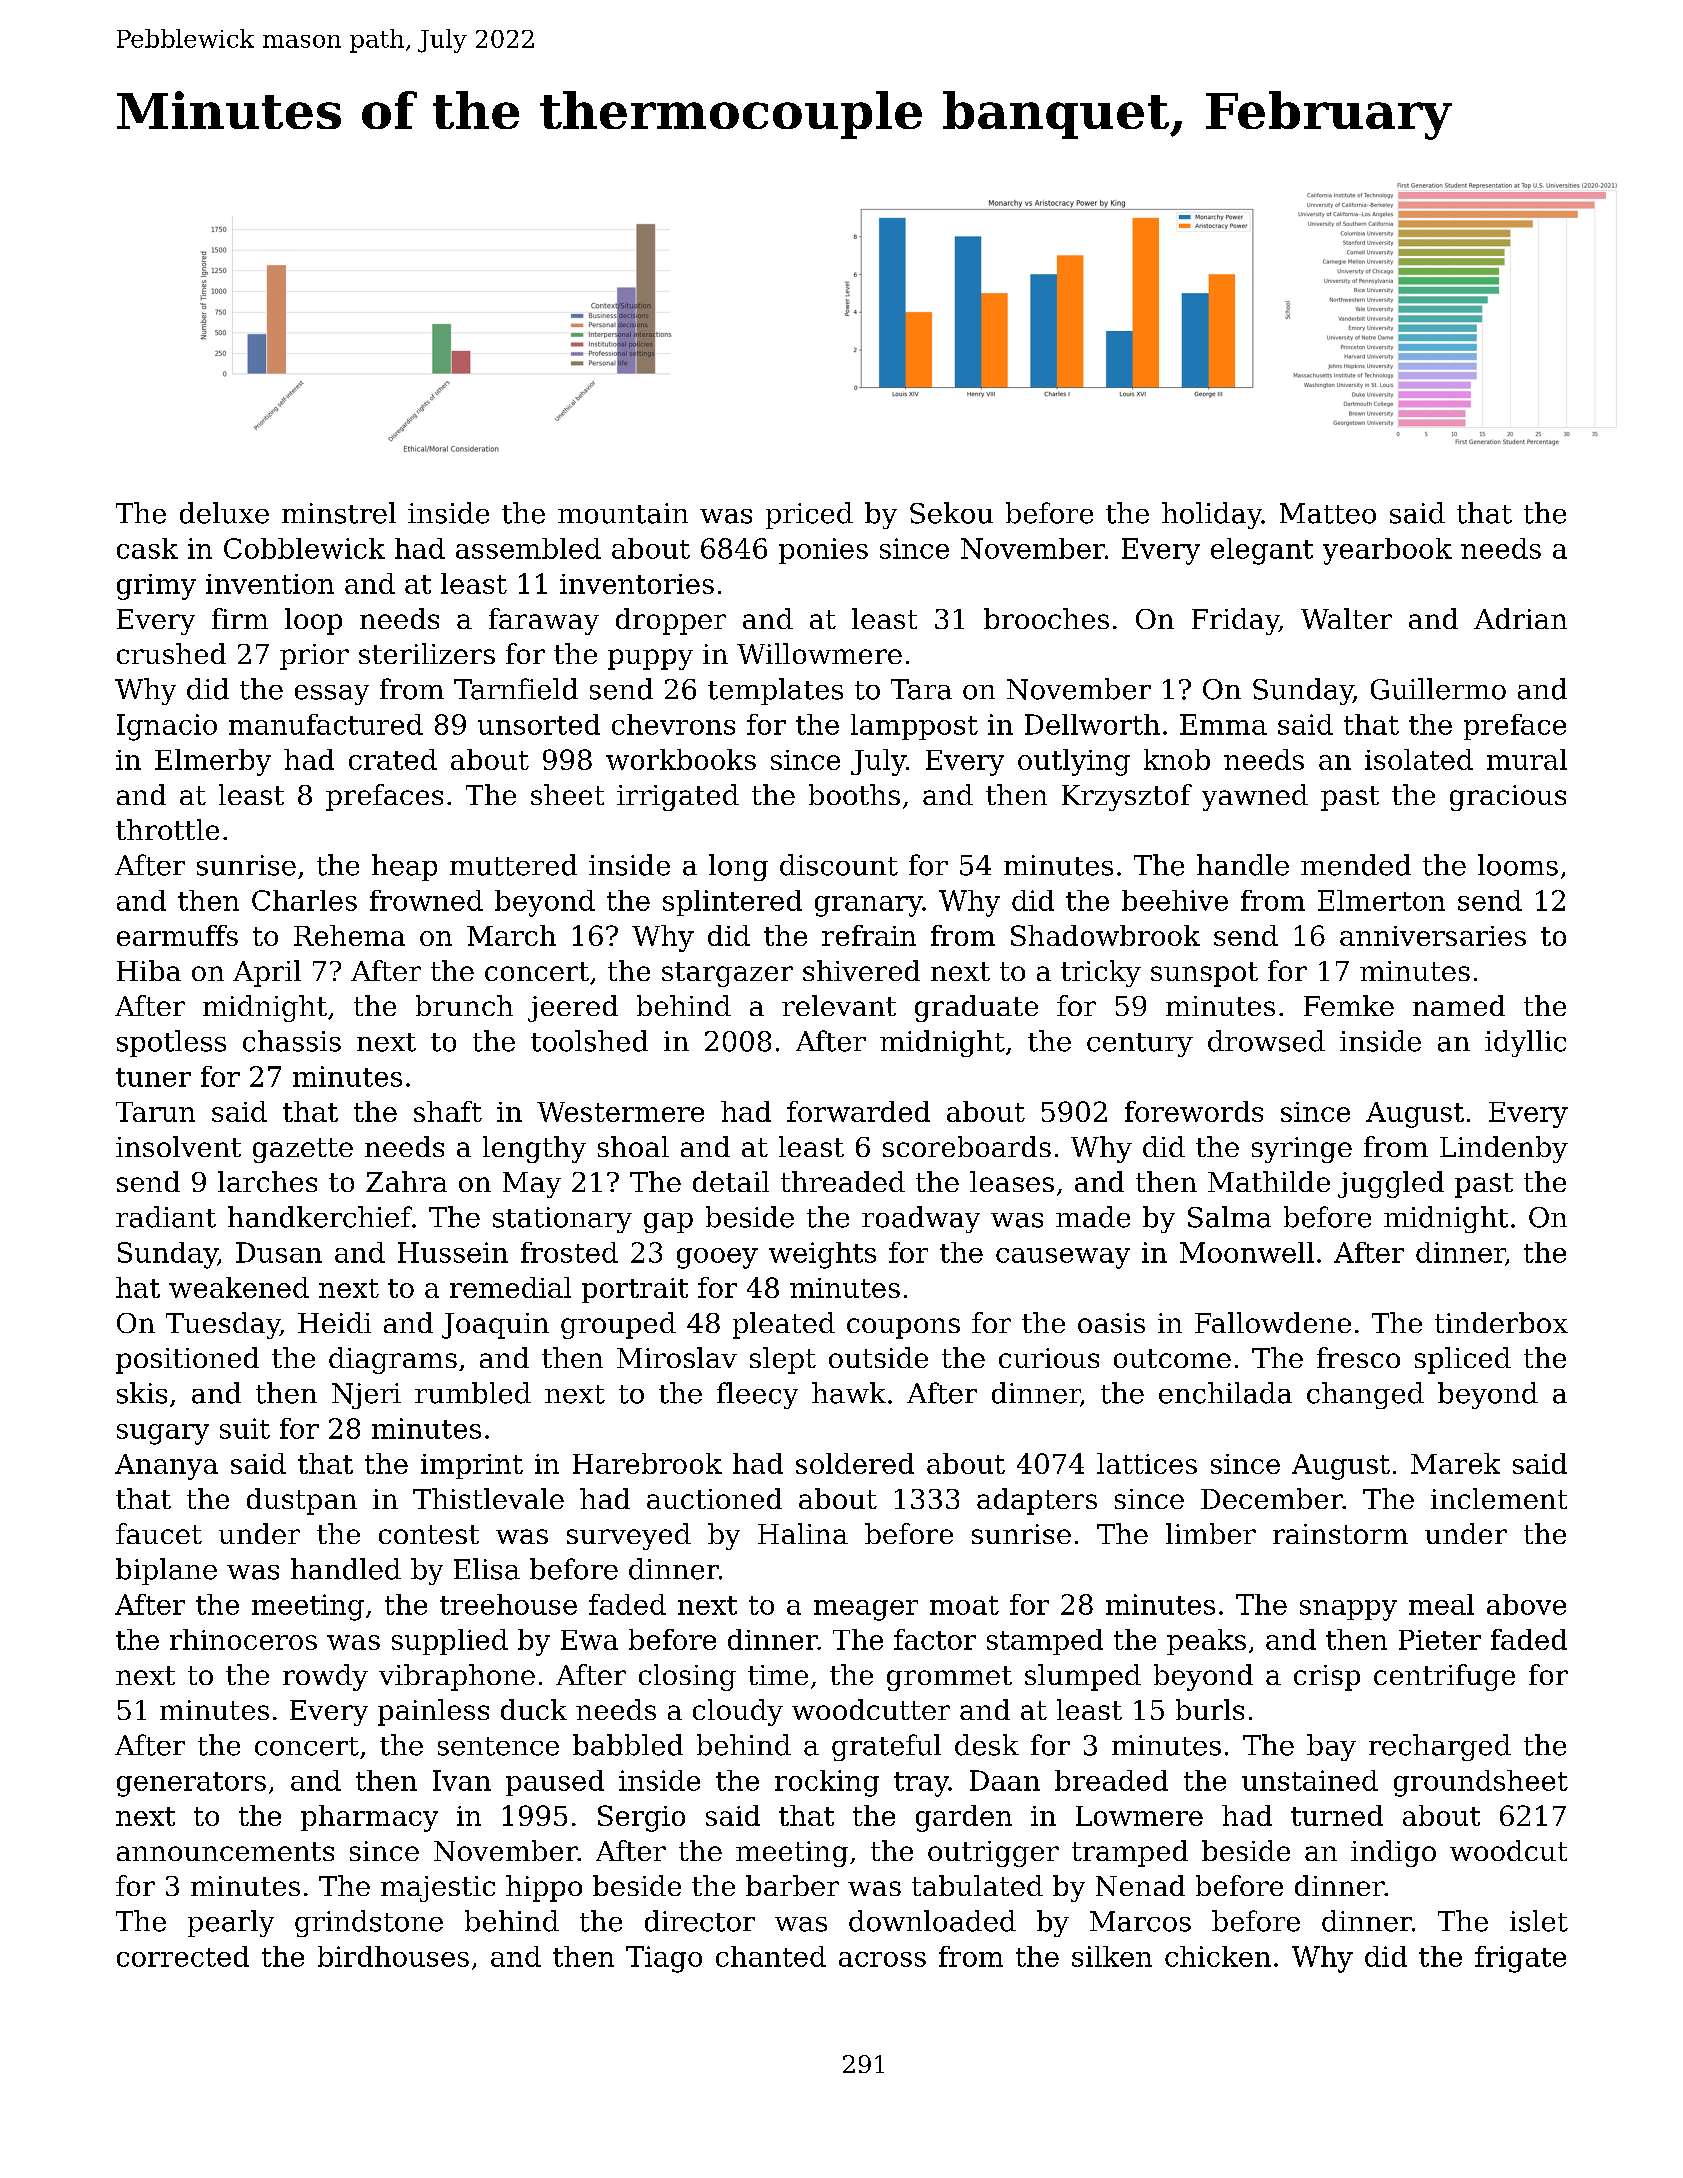 Image resolution: width=1683 pixels, height=2178 pixels. I want to click on roadway, so click(921, 1219).
